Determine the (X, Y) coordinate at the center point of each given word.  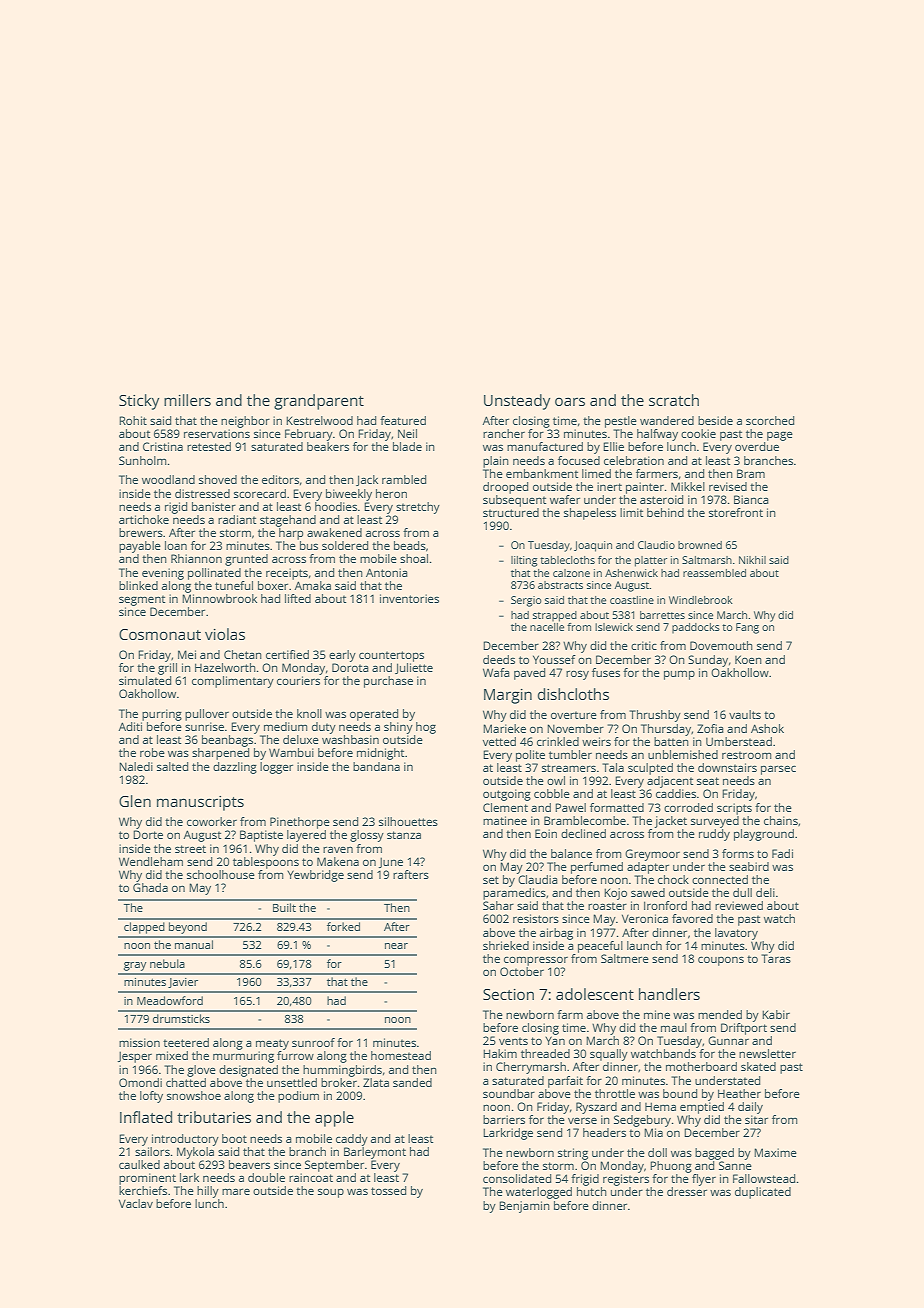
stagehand (288, 521)
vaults (745, 714)
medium (286, 726)
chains (781, 820)
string (573, 1154)
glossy (367, 836)
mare (236, 1191)
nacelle (547, 627)
